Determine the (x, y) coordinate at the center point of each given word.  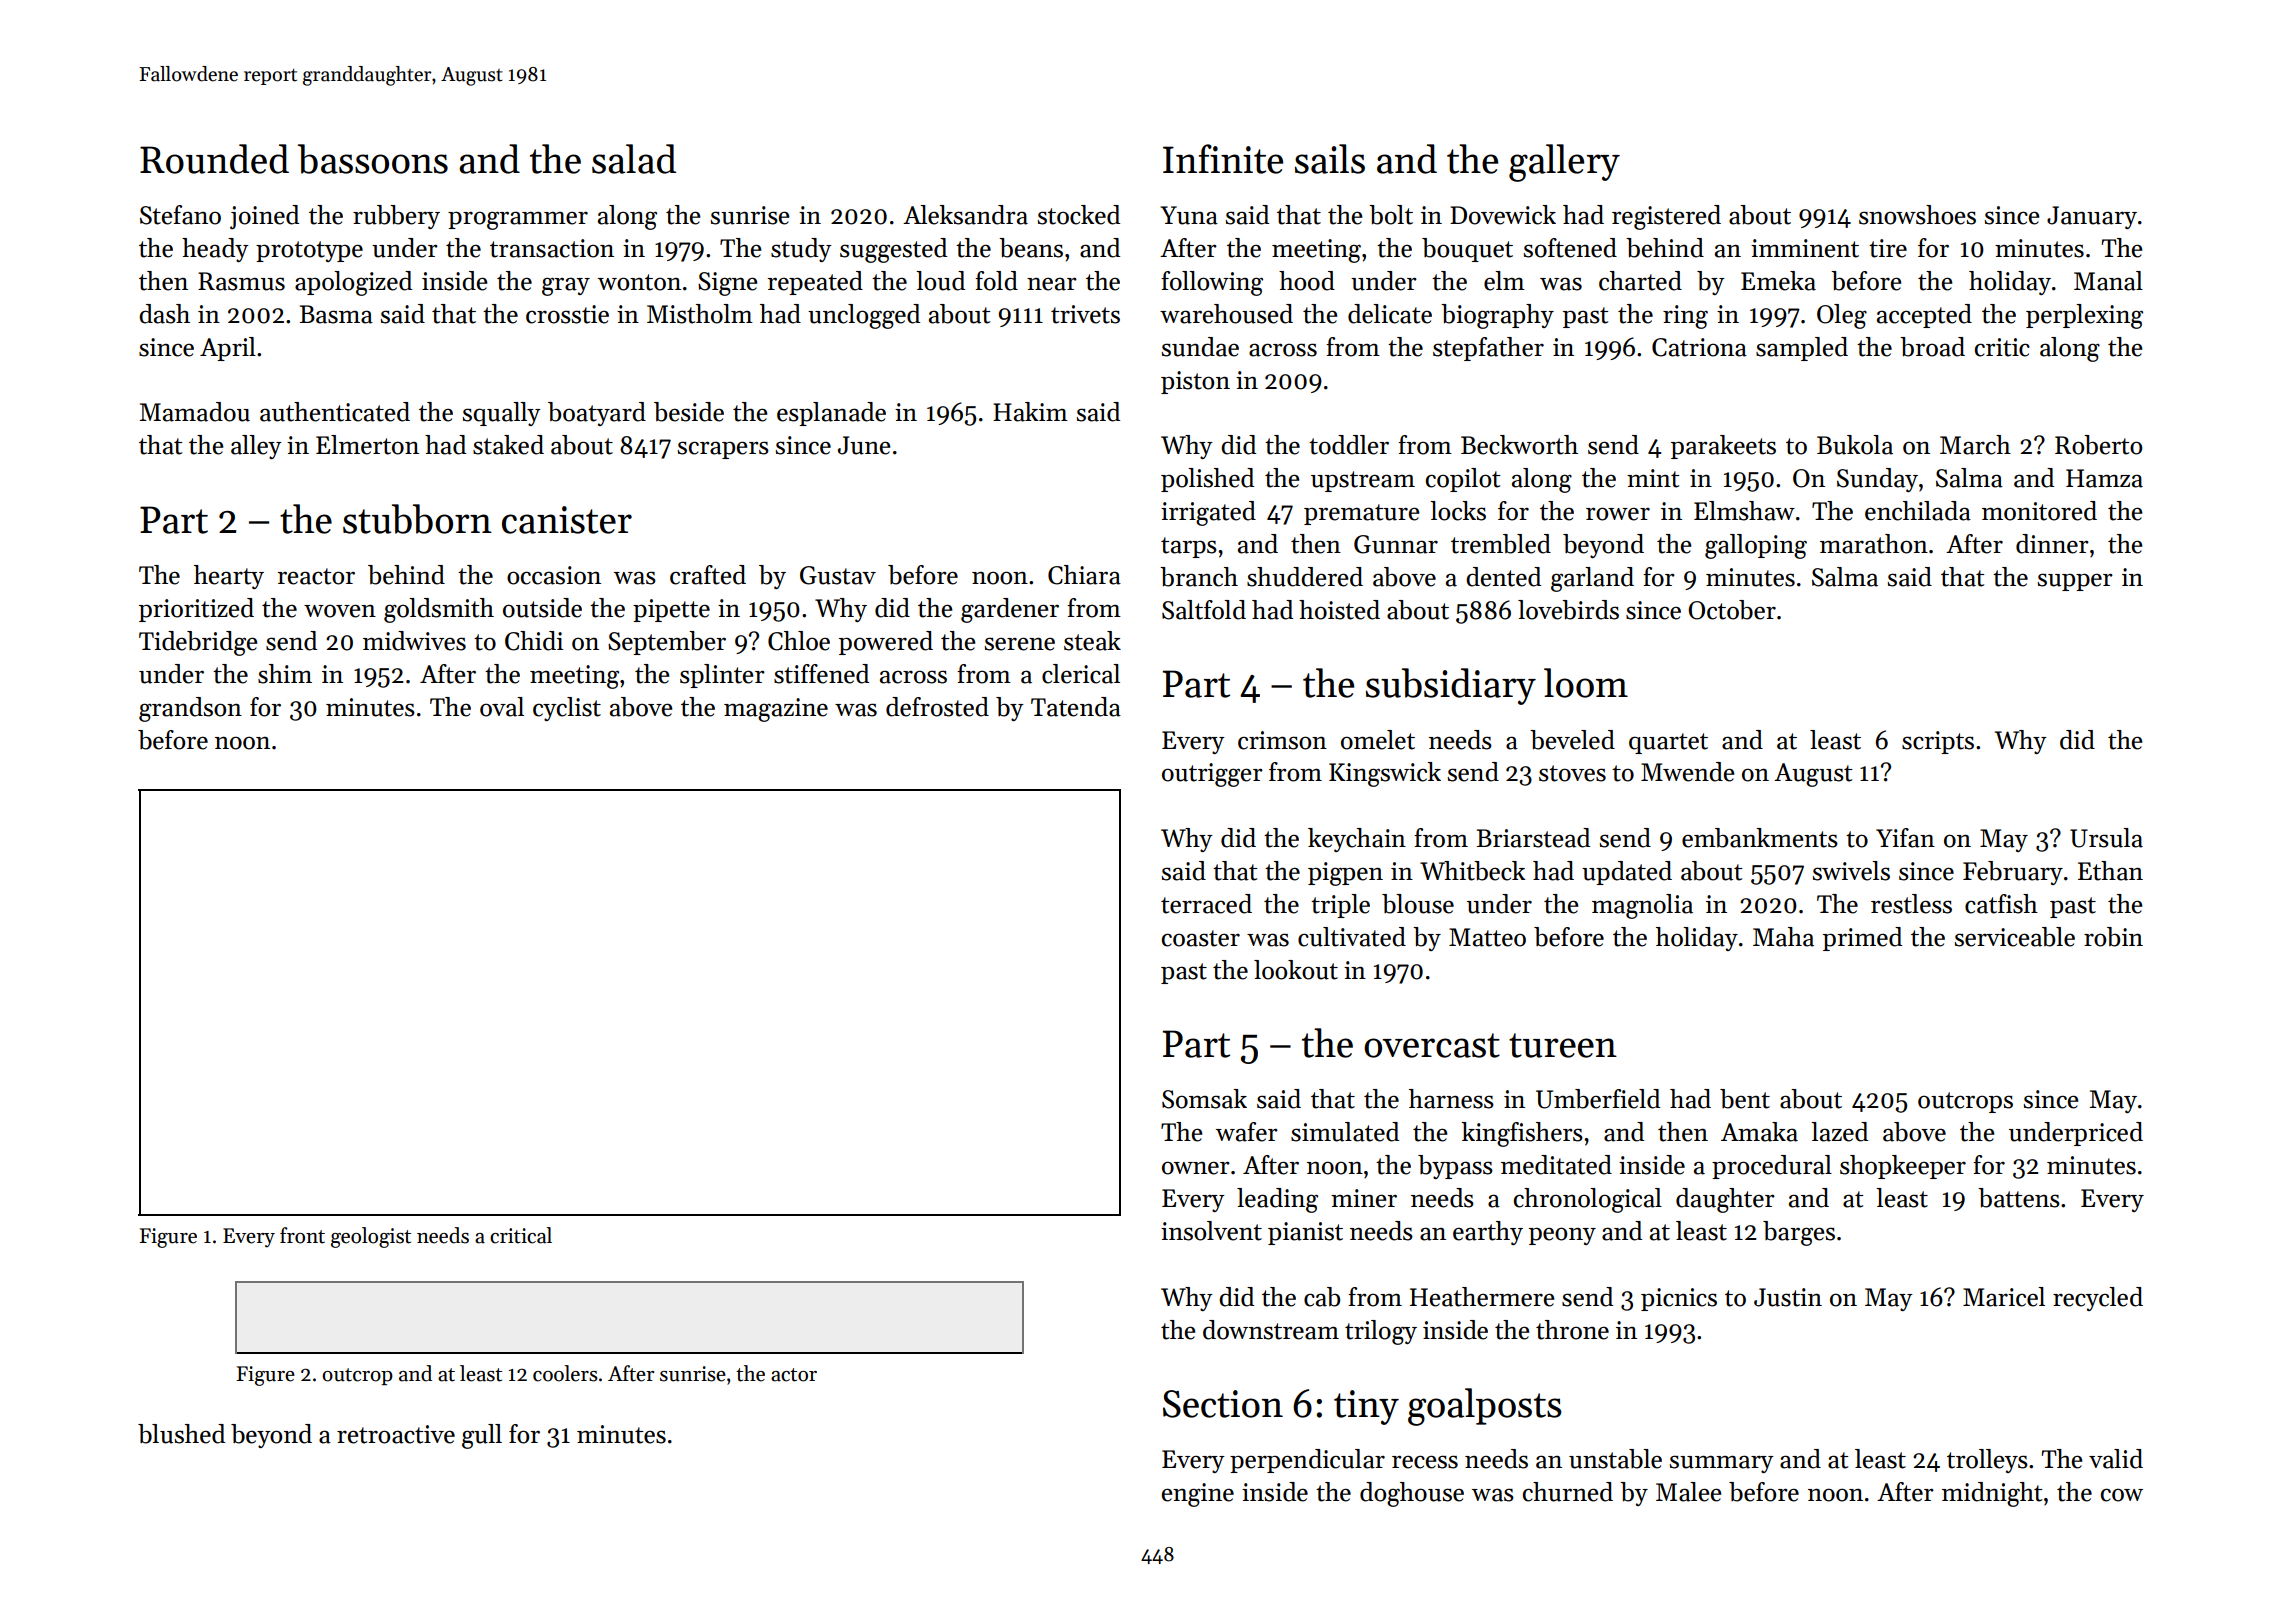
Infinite (1223, 159)
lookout (1296, 970)
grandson (190, 709)
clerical (1081, 674)
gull (482, 1436)
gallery (1564, 163)
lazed (1839, 1132)
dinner (2052, 544)
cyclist (567, 709)
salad (634, 159)
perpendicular (1307, 1461)
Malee (1688, 1492)
